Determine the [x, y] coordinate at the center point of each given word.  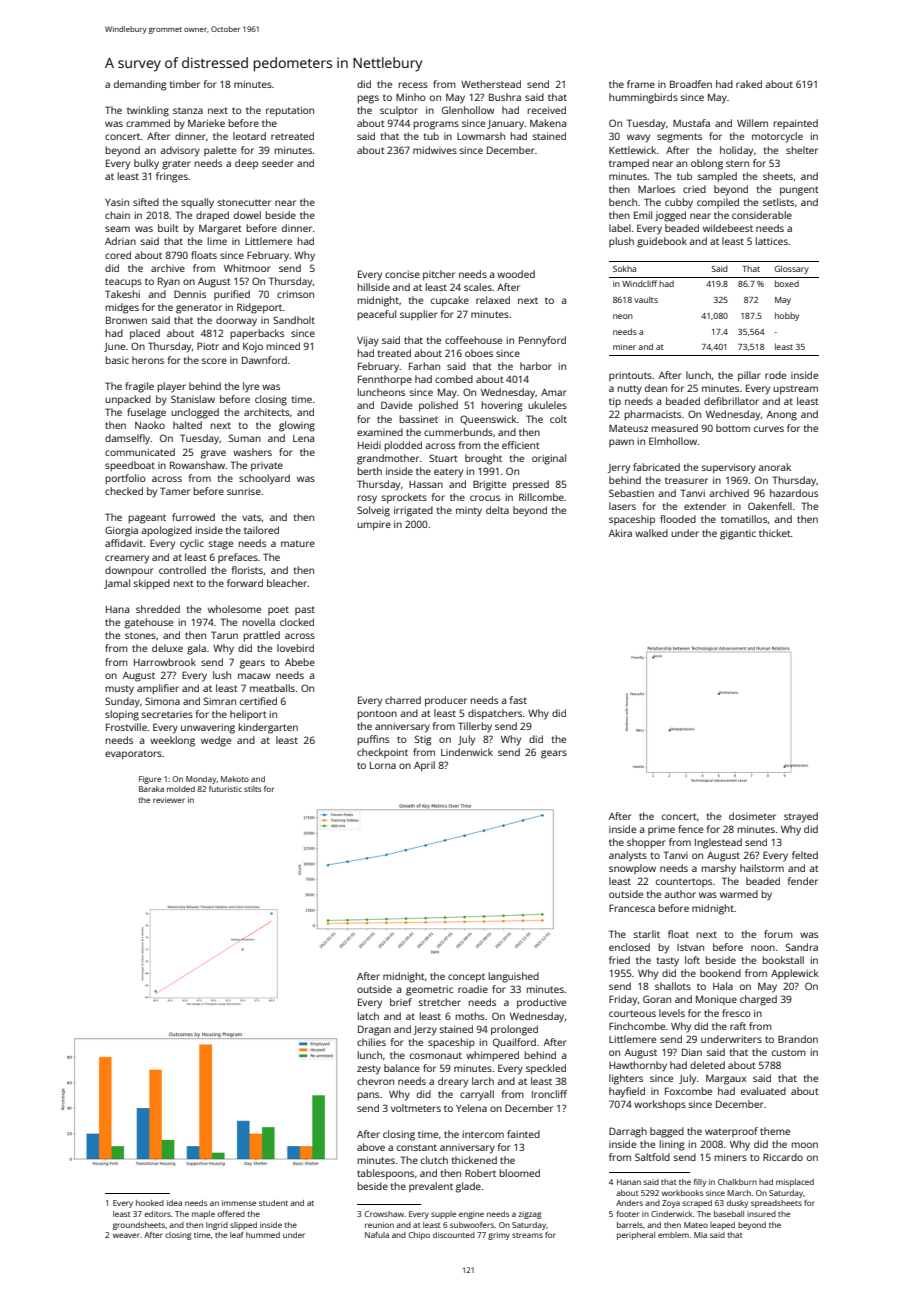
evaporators [133, 755]
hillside [374, 287]
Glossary [792, 269]
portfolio [126, 479]
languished [514, 977]
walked [651, 533]
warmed [739, 894]
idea [174, 1203]
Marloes [656, 189]
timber [185, 84]
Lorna [383, 765]
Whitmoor [247, 268]
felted [805, 855]
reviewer [169, 800]
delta [497, 510]
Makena [548, 123]
